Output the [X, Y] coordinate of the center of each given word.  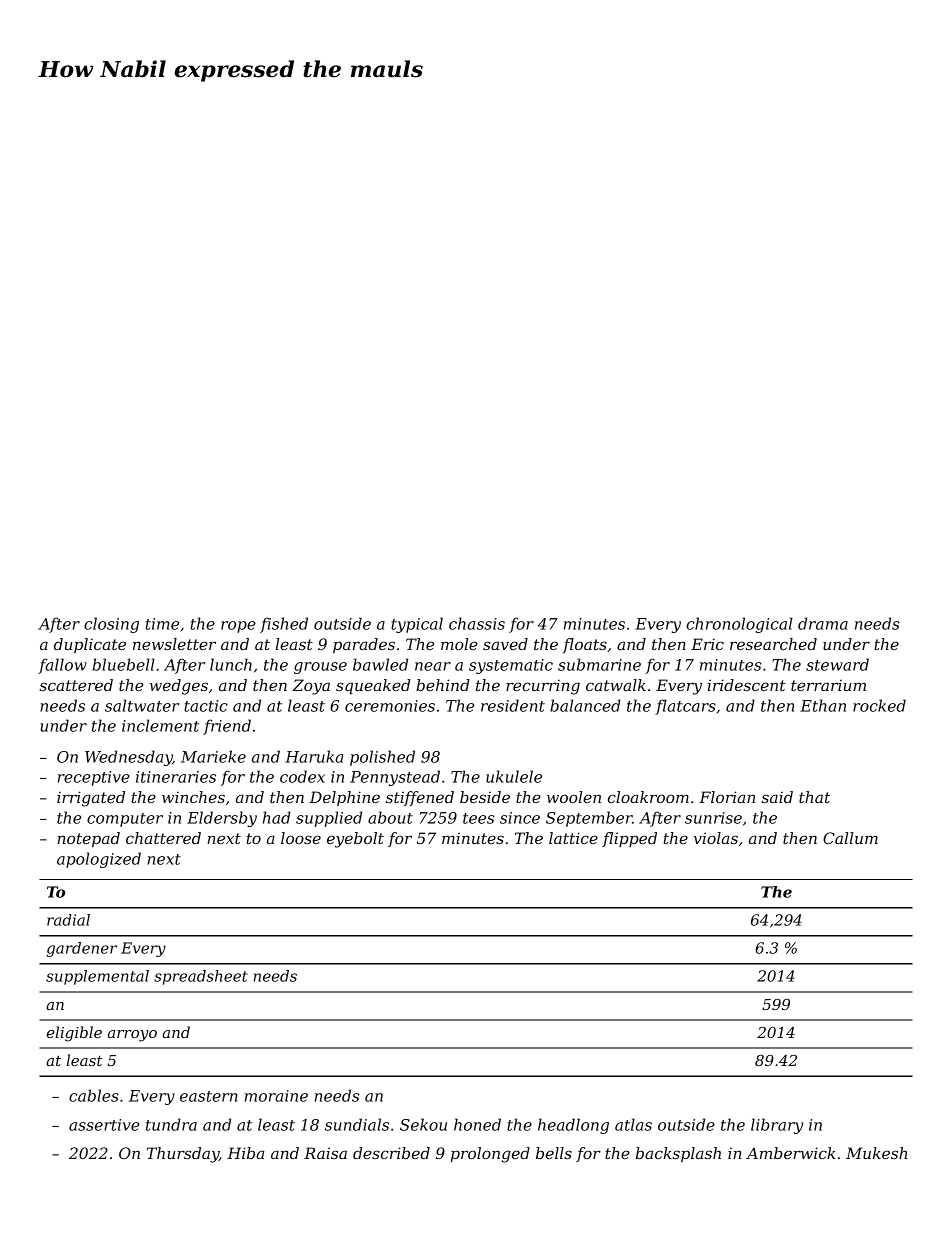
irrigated [91, 799]
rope [238, 627]
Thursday [183, 1155]
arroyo [132, 1036]
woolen [574, 797]
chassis [477, 623]
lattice [573, 838]
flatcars [685, 707]
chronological [739, 625]
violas [716, 838]
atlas [633, 1124]
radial [68, 920]
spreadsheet [201, 977]
